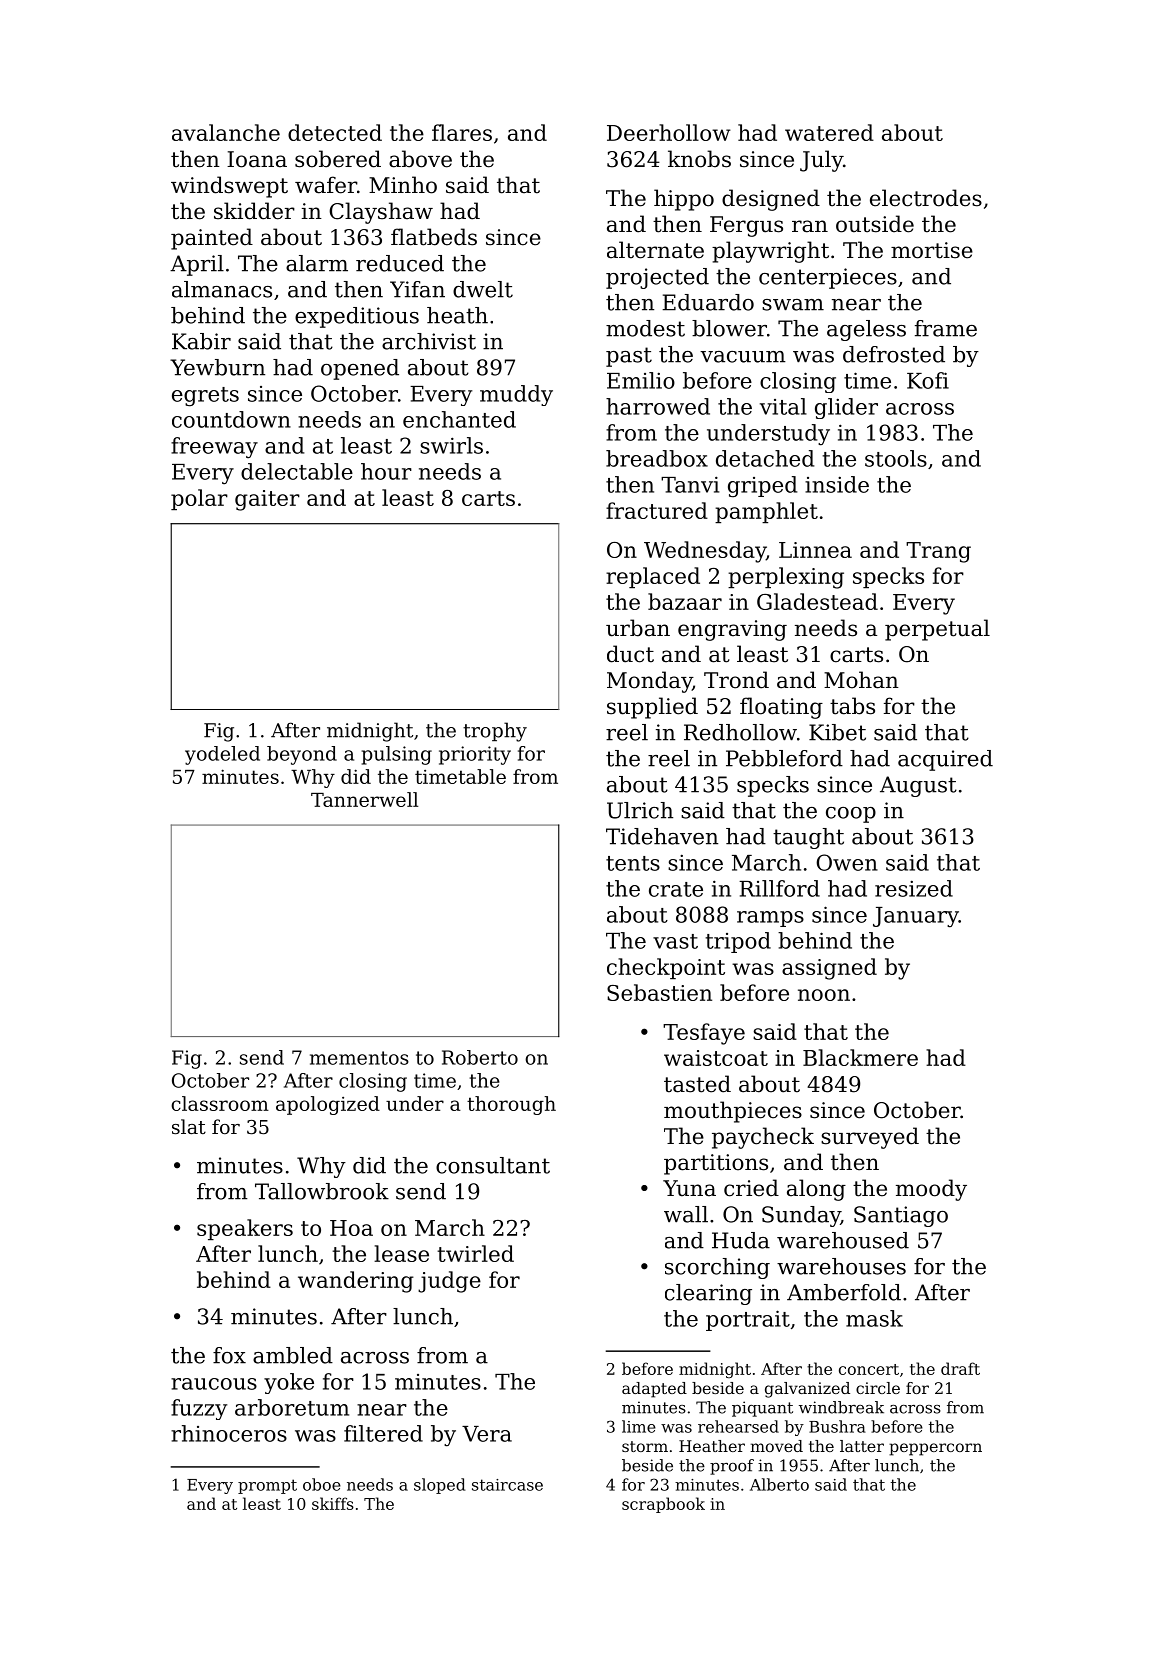 The width and height of the screenshot is (1165, 1654). What do you see at coordinates (333, 1503) in the screenshot?
I see `skiffs` at bounding box center [333, 1503].
